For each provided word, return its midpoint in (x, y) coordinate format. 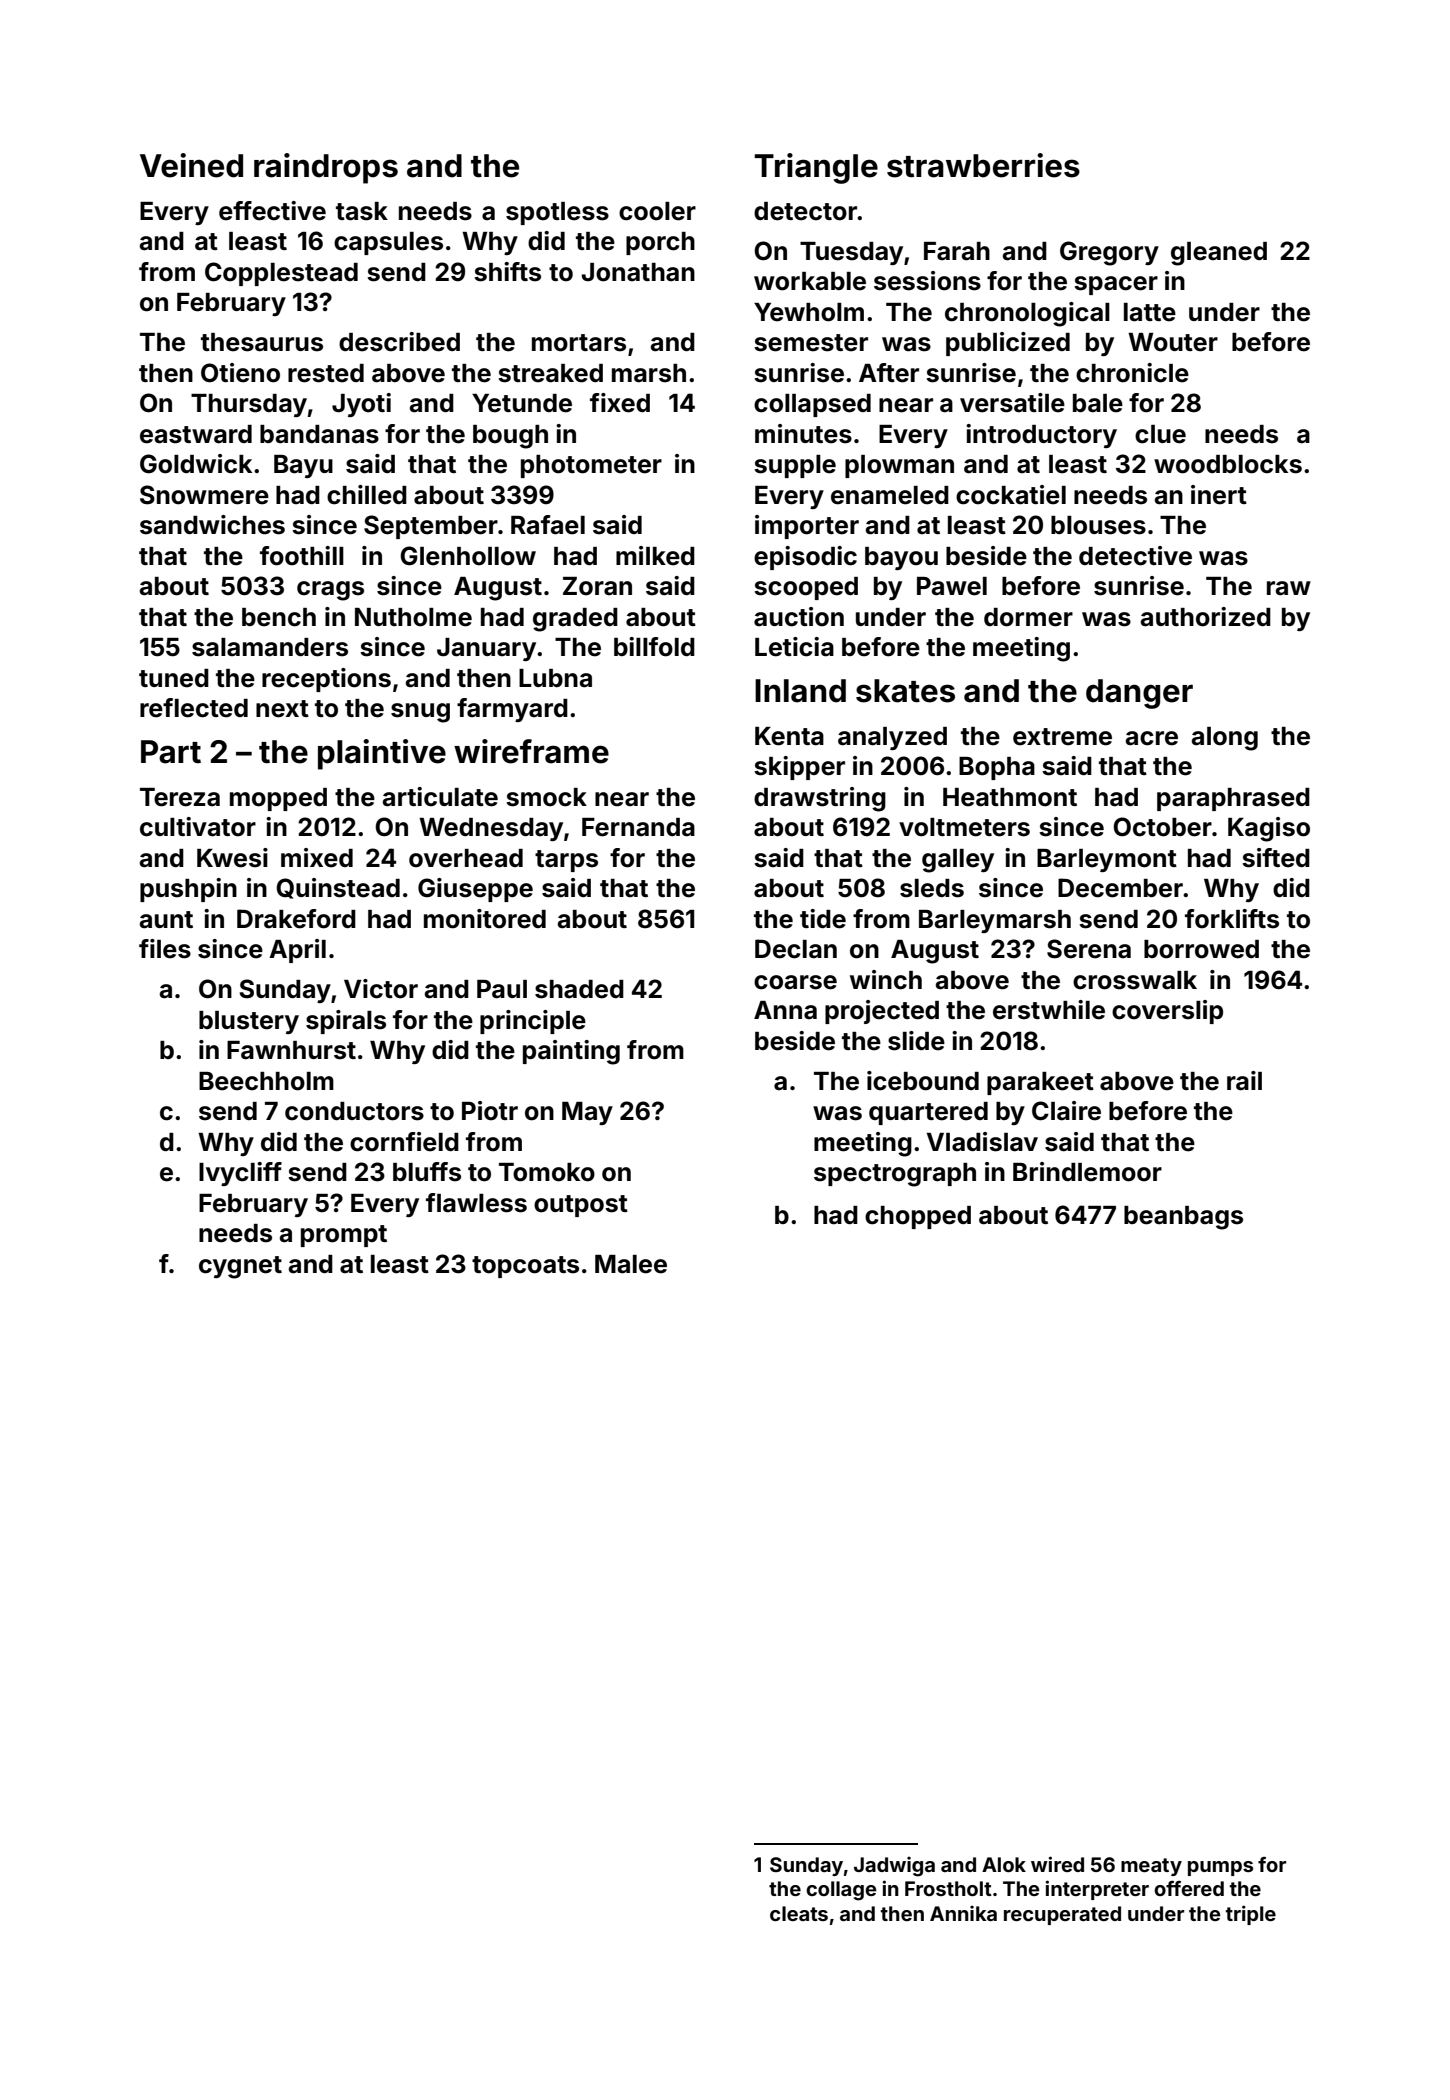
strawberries (983, 165)
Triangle (816, 168)
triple (1251, 1915)
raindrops (326, 168)
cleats (799, 1913)
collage (841, 1891)
